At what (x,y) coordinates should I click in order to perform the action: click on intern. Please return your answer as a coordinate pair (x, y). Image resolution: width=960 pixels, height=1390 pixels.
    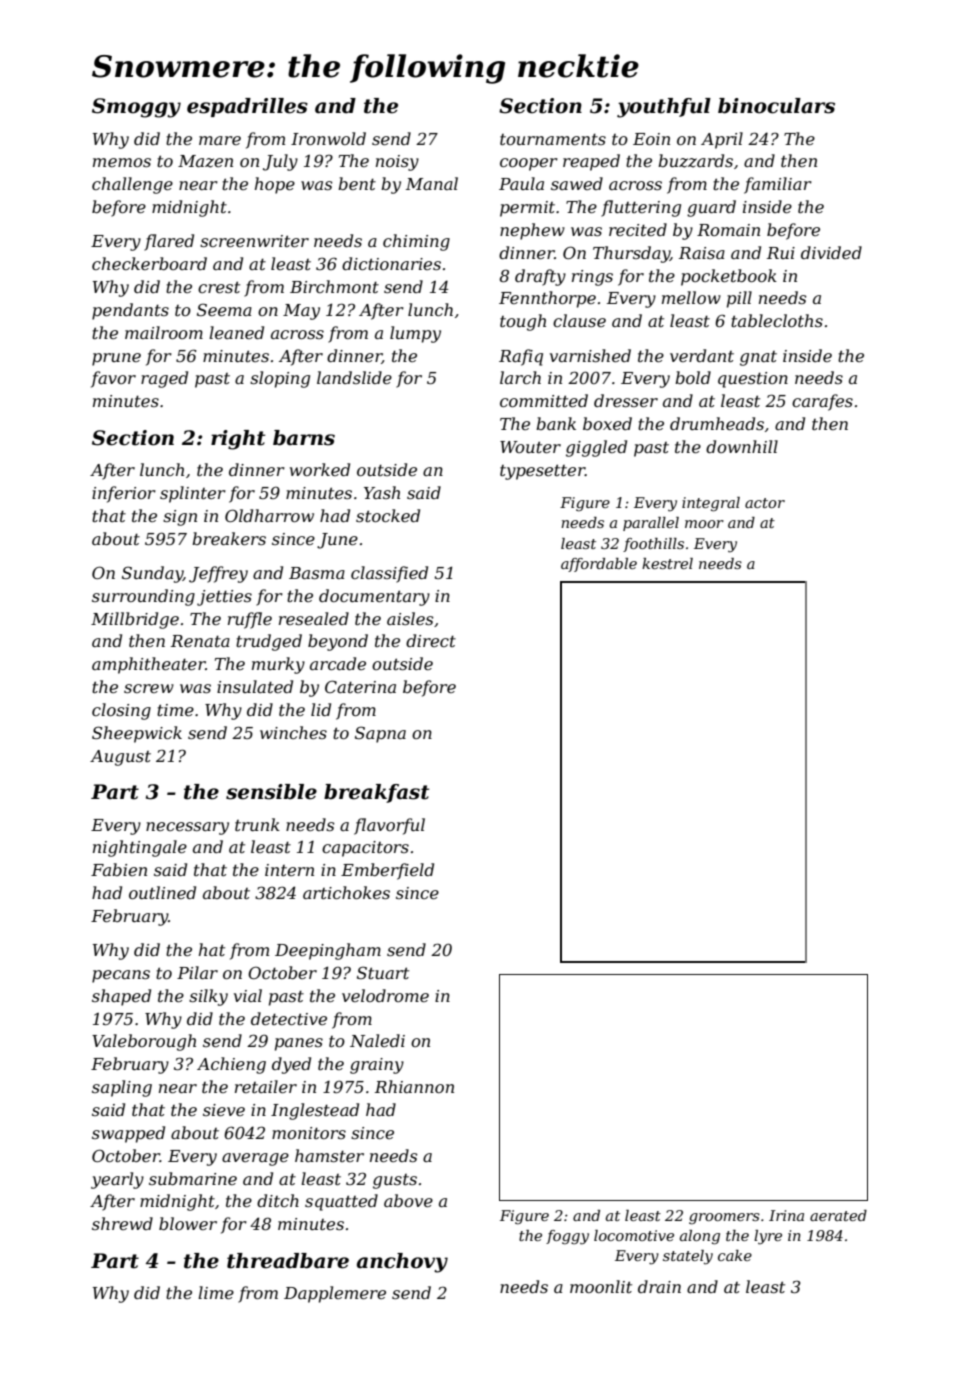
    Looking at the image, I should click on (289, 870).
